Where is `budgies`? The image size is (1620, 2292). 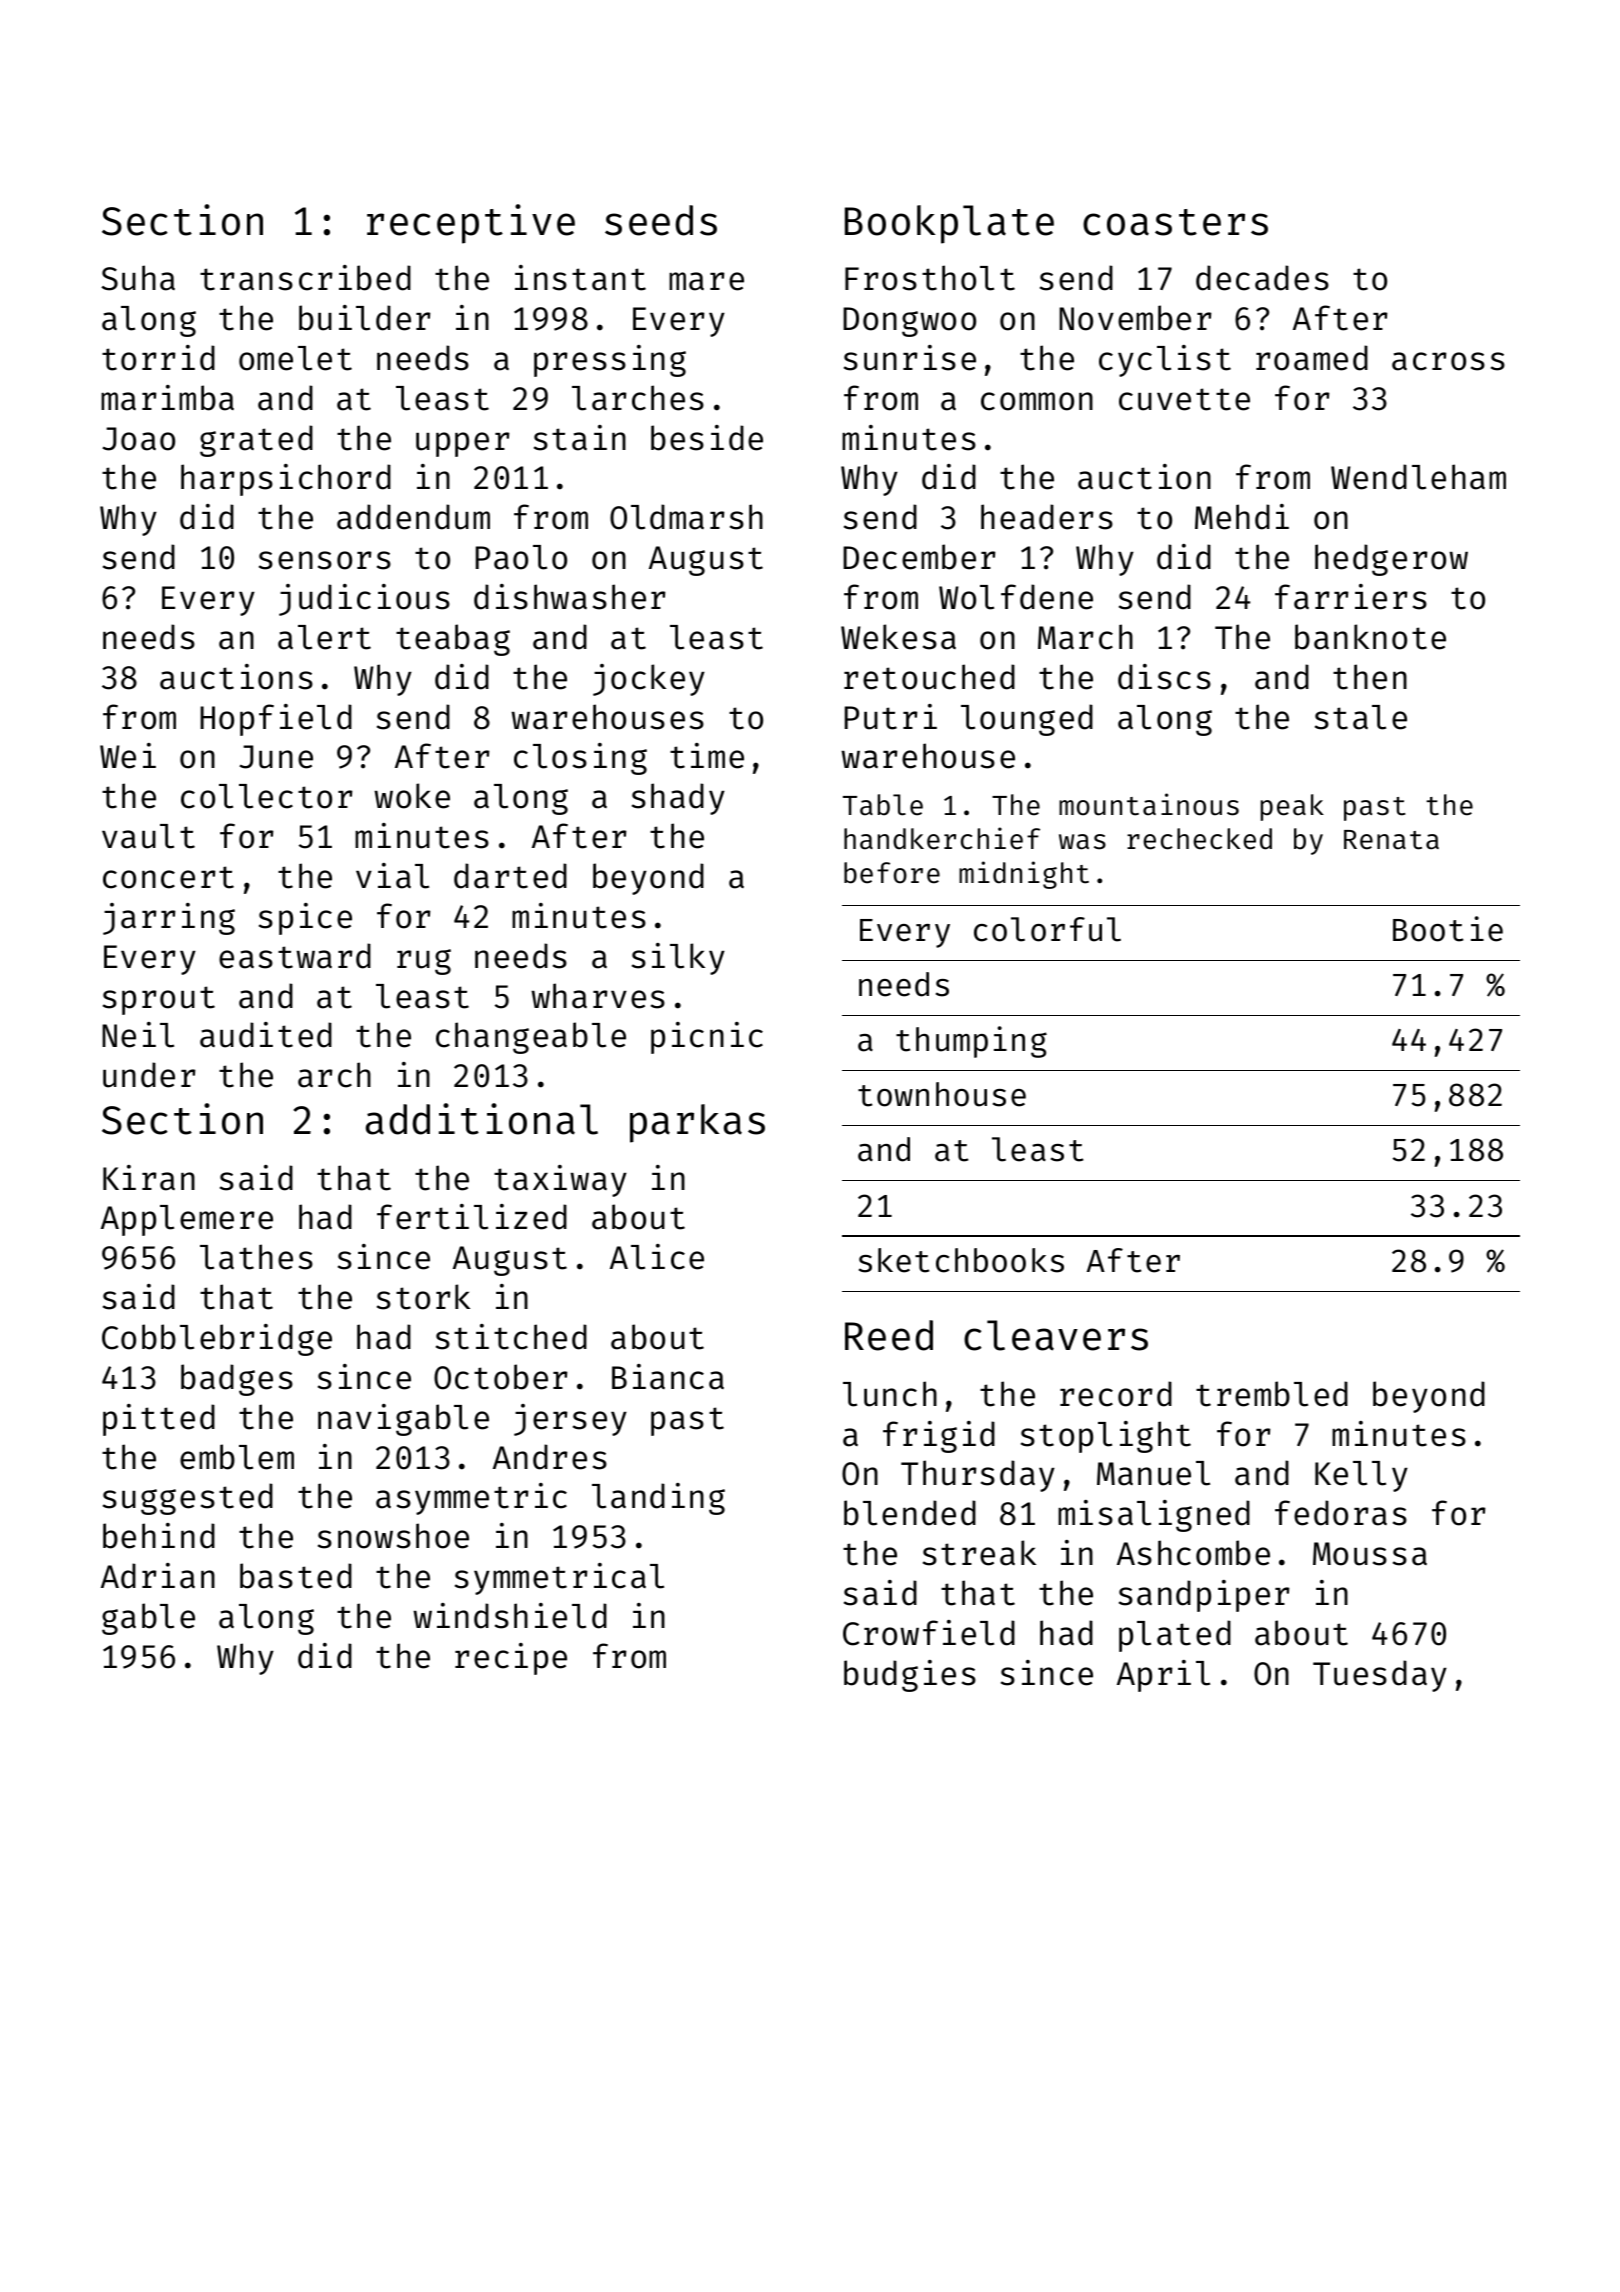 budgies is located at coordinates (910, 1676).
